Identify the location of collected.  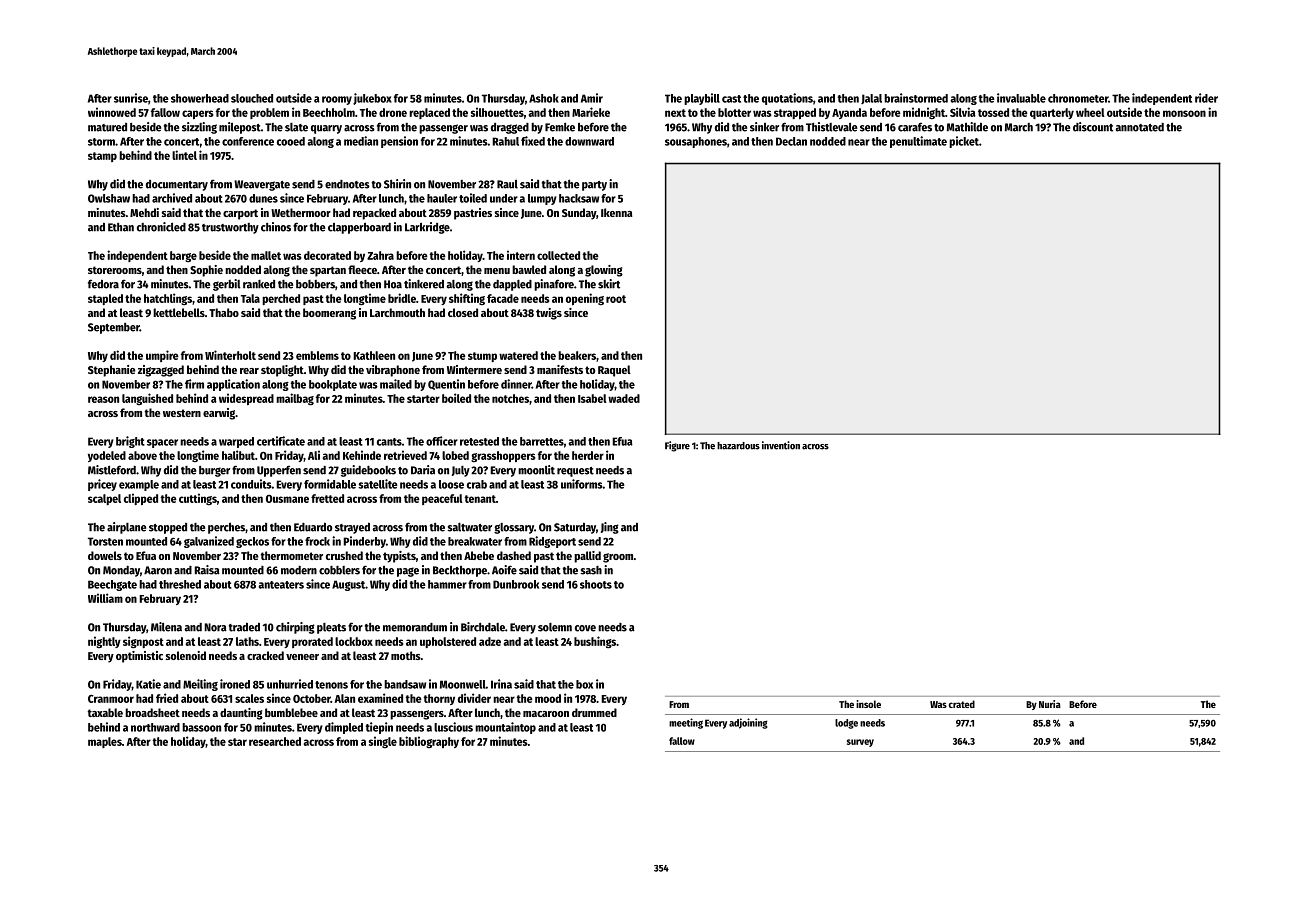
(558, 255).
